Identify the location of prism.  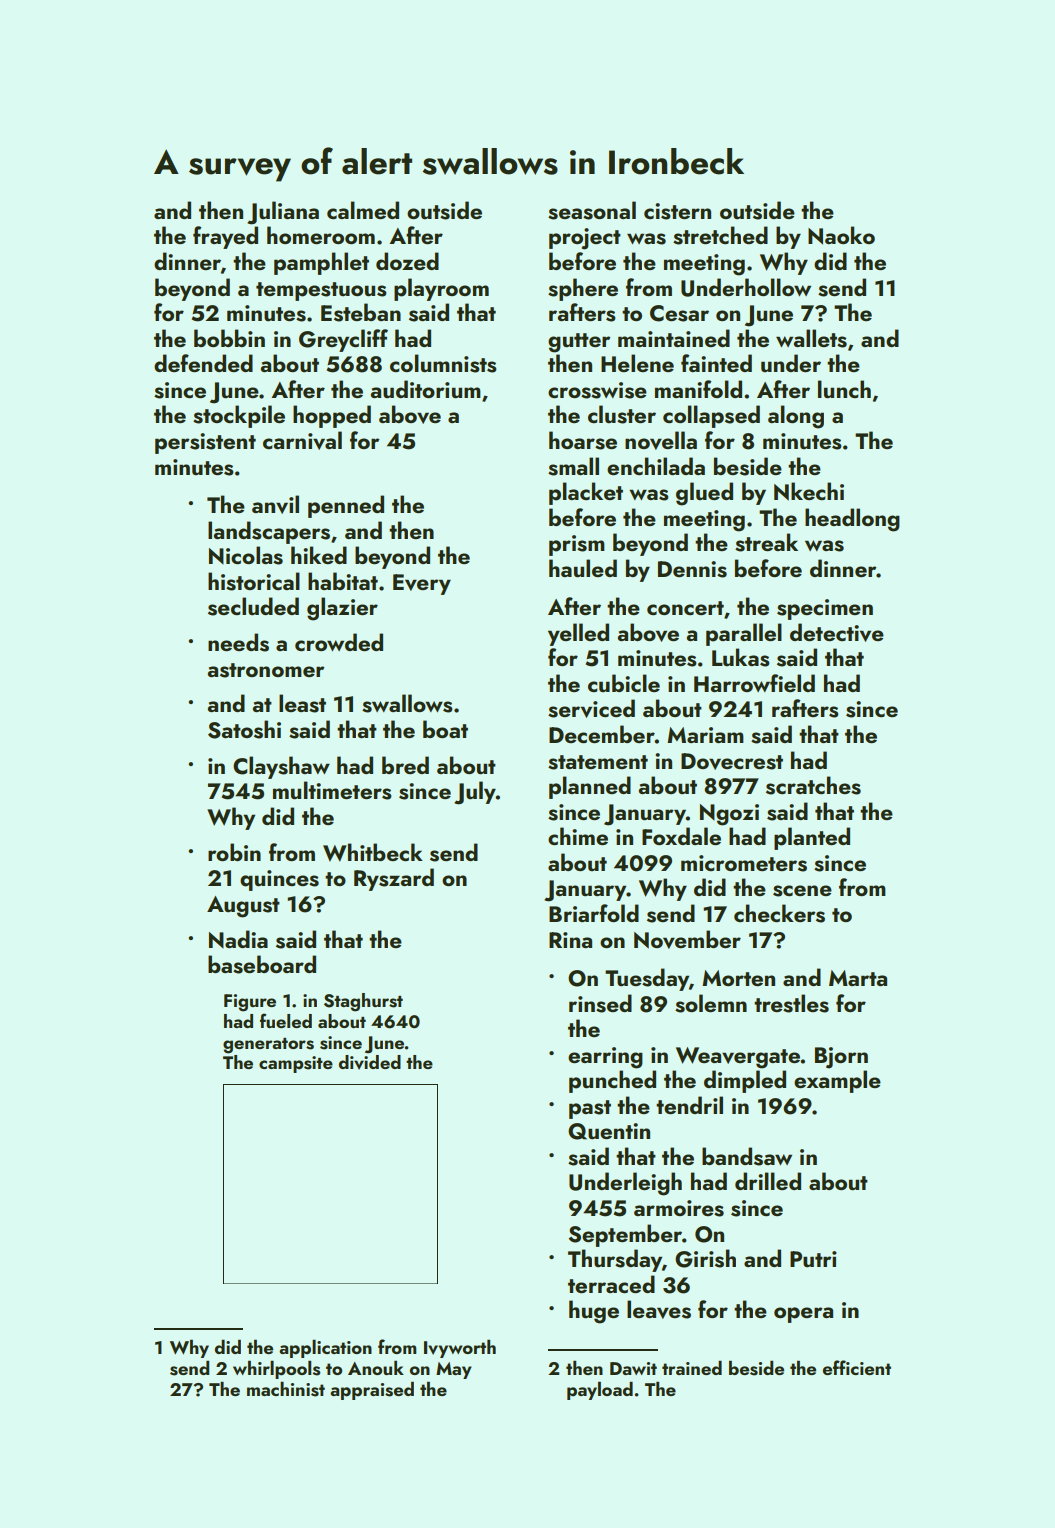
(577, 545).
